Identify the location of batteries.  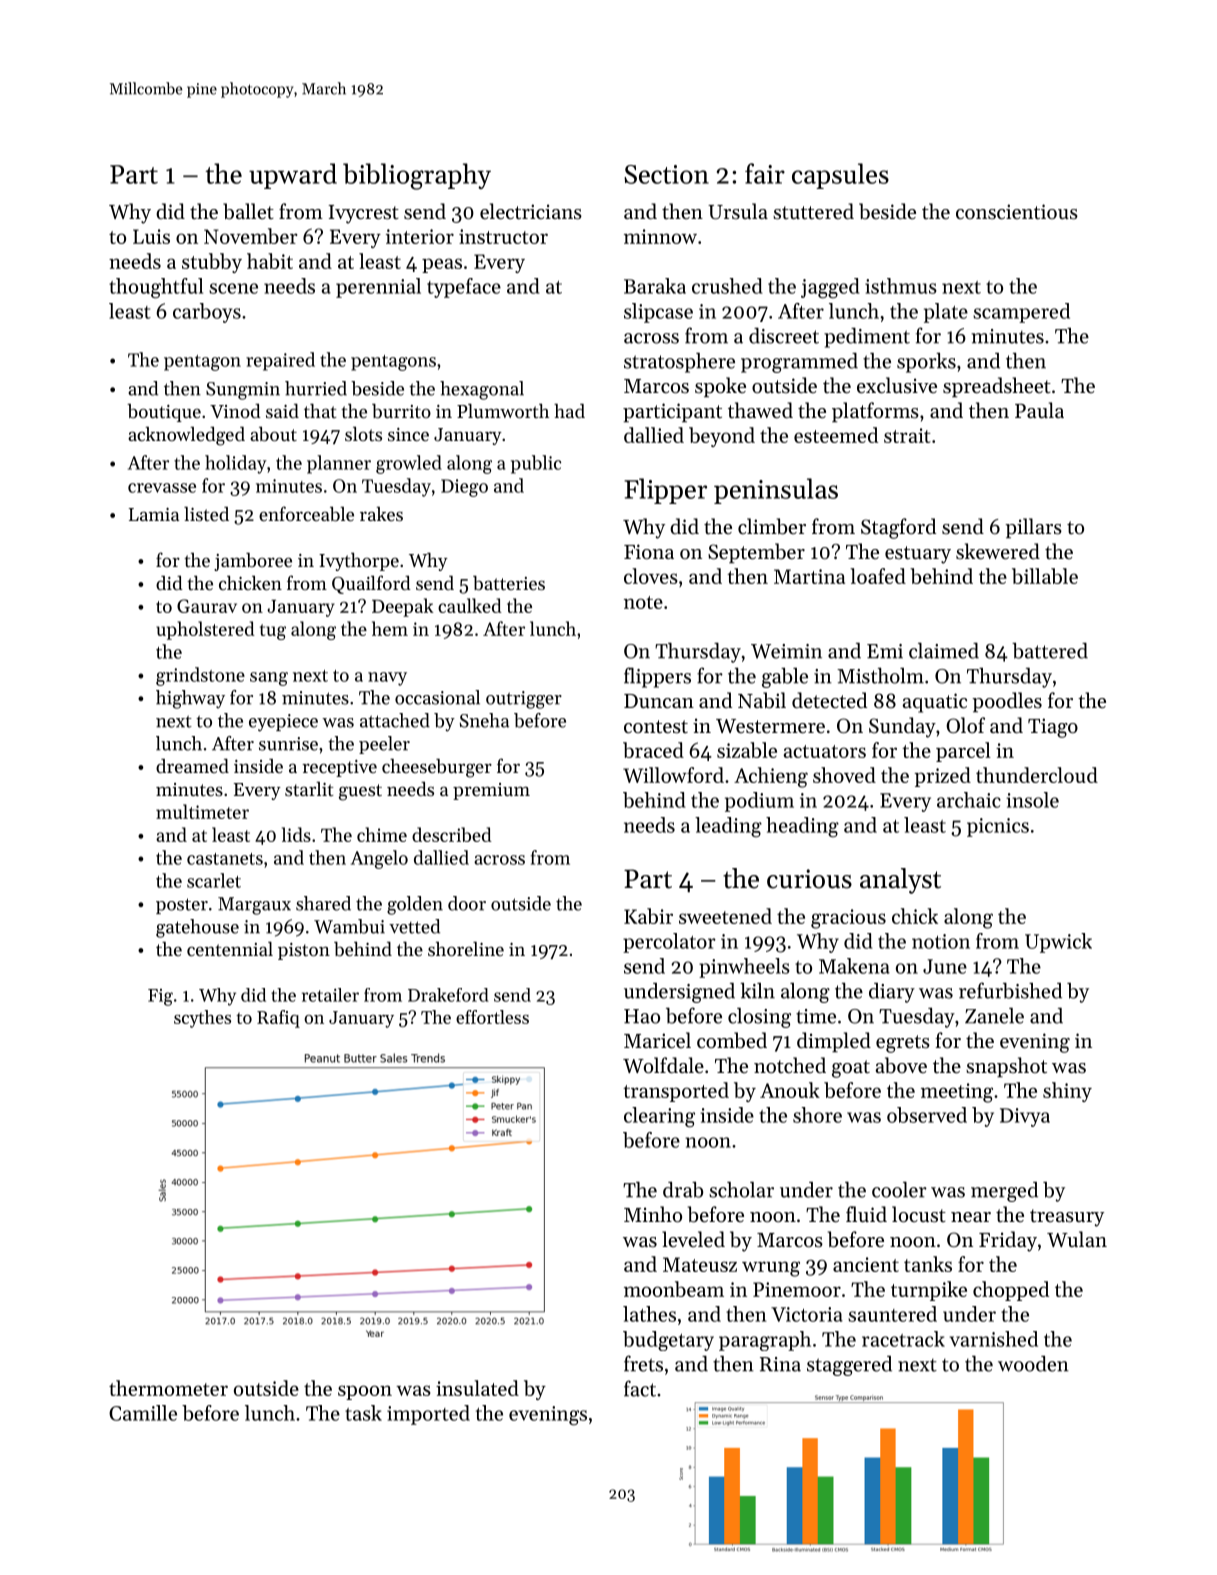
(509, 583).
